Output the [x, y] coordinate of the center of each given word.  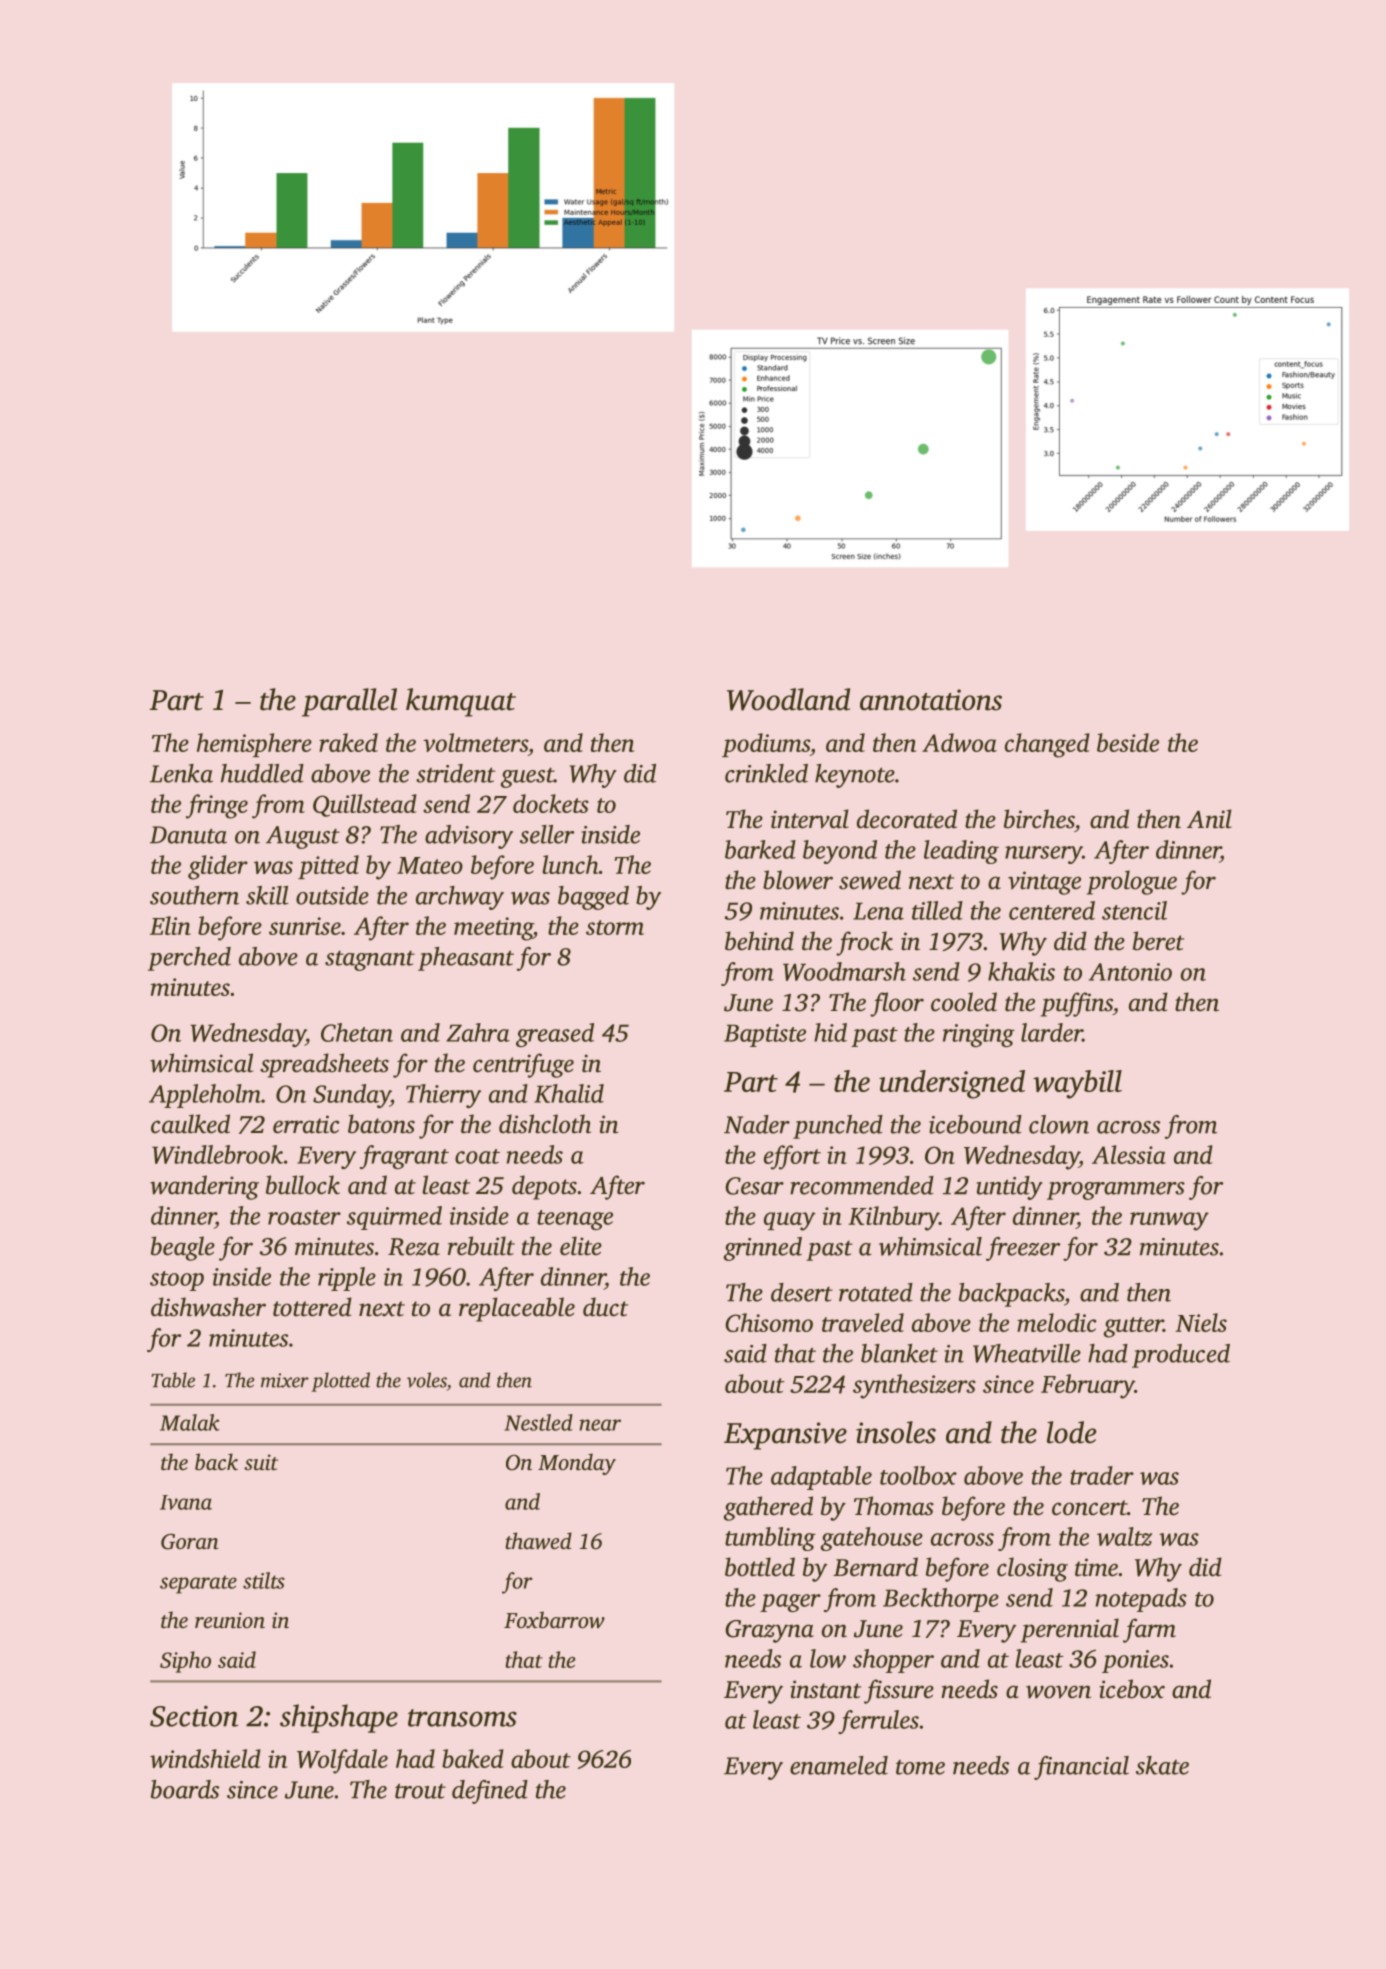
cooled [964, 1002]
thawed [539, 1541]
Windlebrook [217, 1154]
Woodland [788, 699]
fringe [217, 806]
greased [555, 1035]
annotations [931, 700]
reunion [230, 1620]
